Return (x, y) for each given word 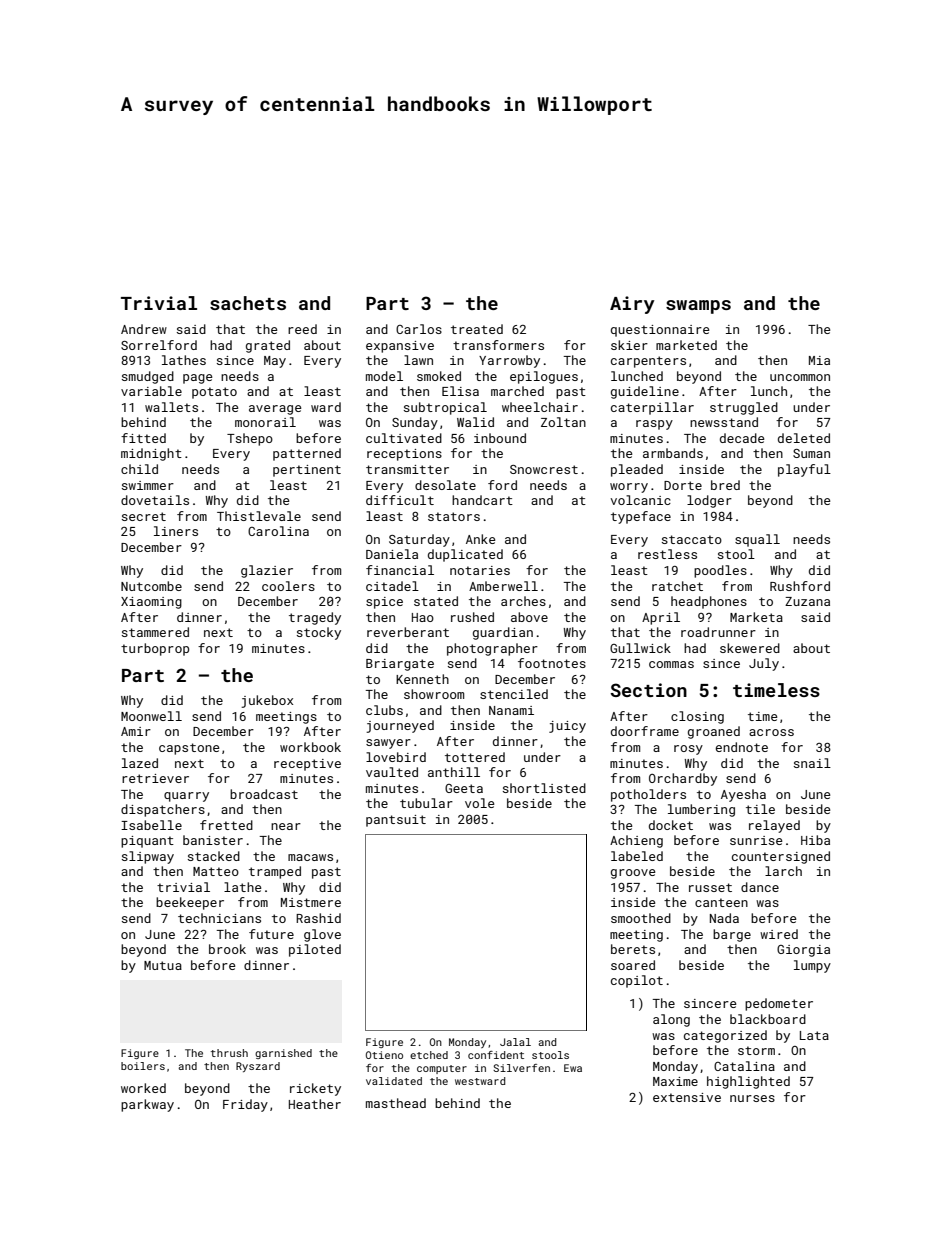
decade (742, 438)
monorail (265, 422)
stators (454, 516)
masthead (396, 1103)
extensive (687, 1097)
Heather (315, 1104)
